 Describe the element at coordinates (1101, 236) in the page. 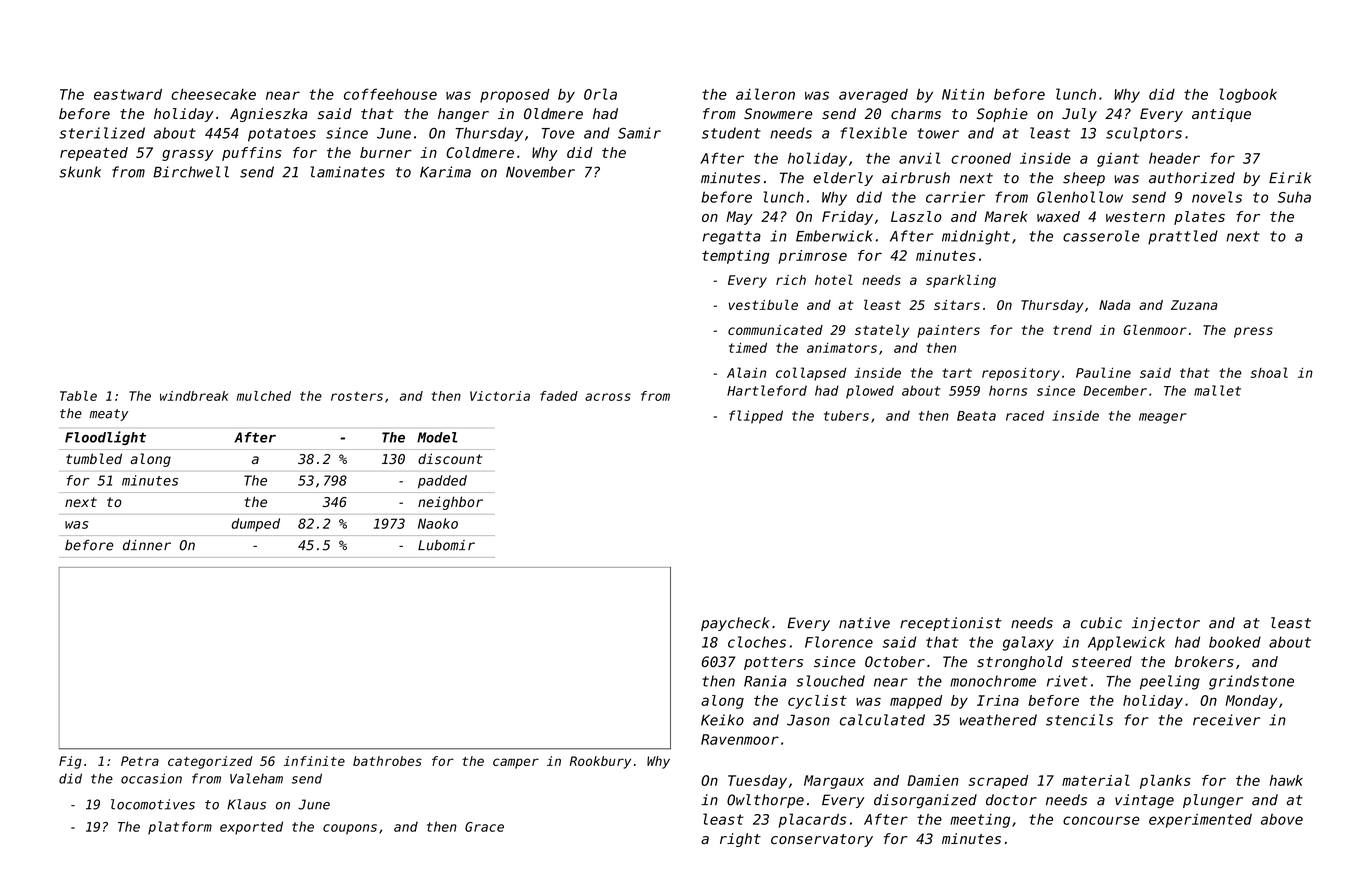

I see `casserole` at that location.
